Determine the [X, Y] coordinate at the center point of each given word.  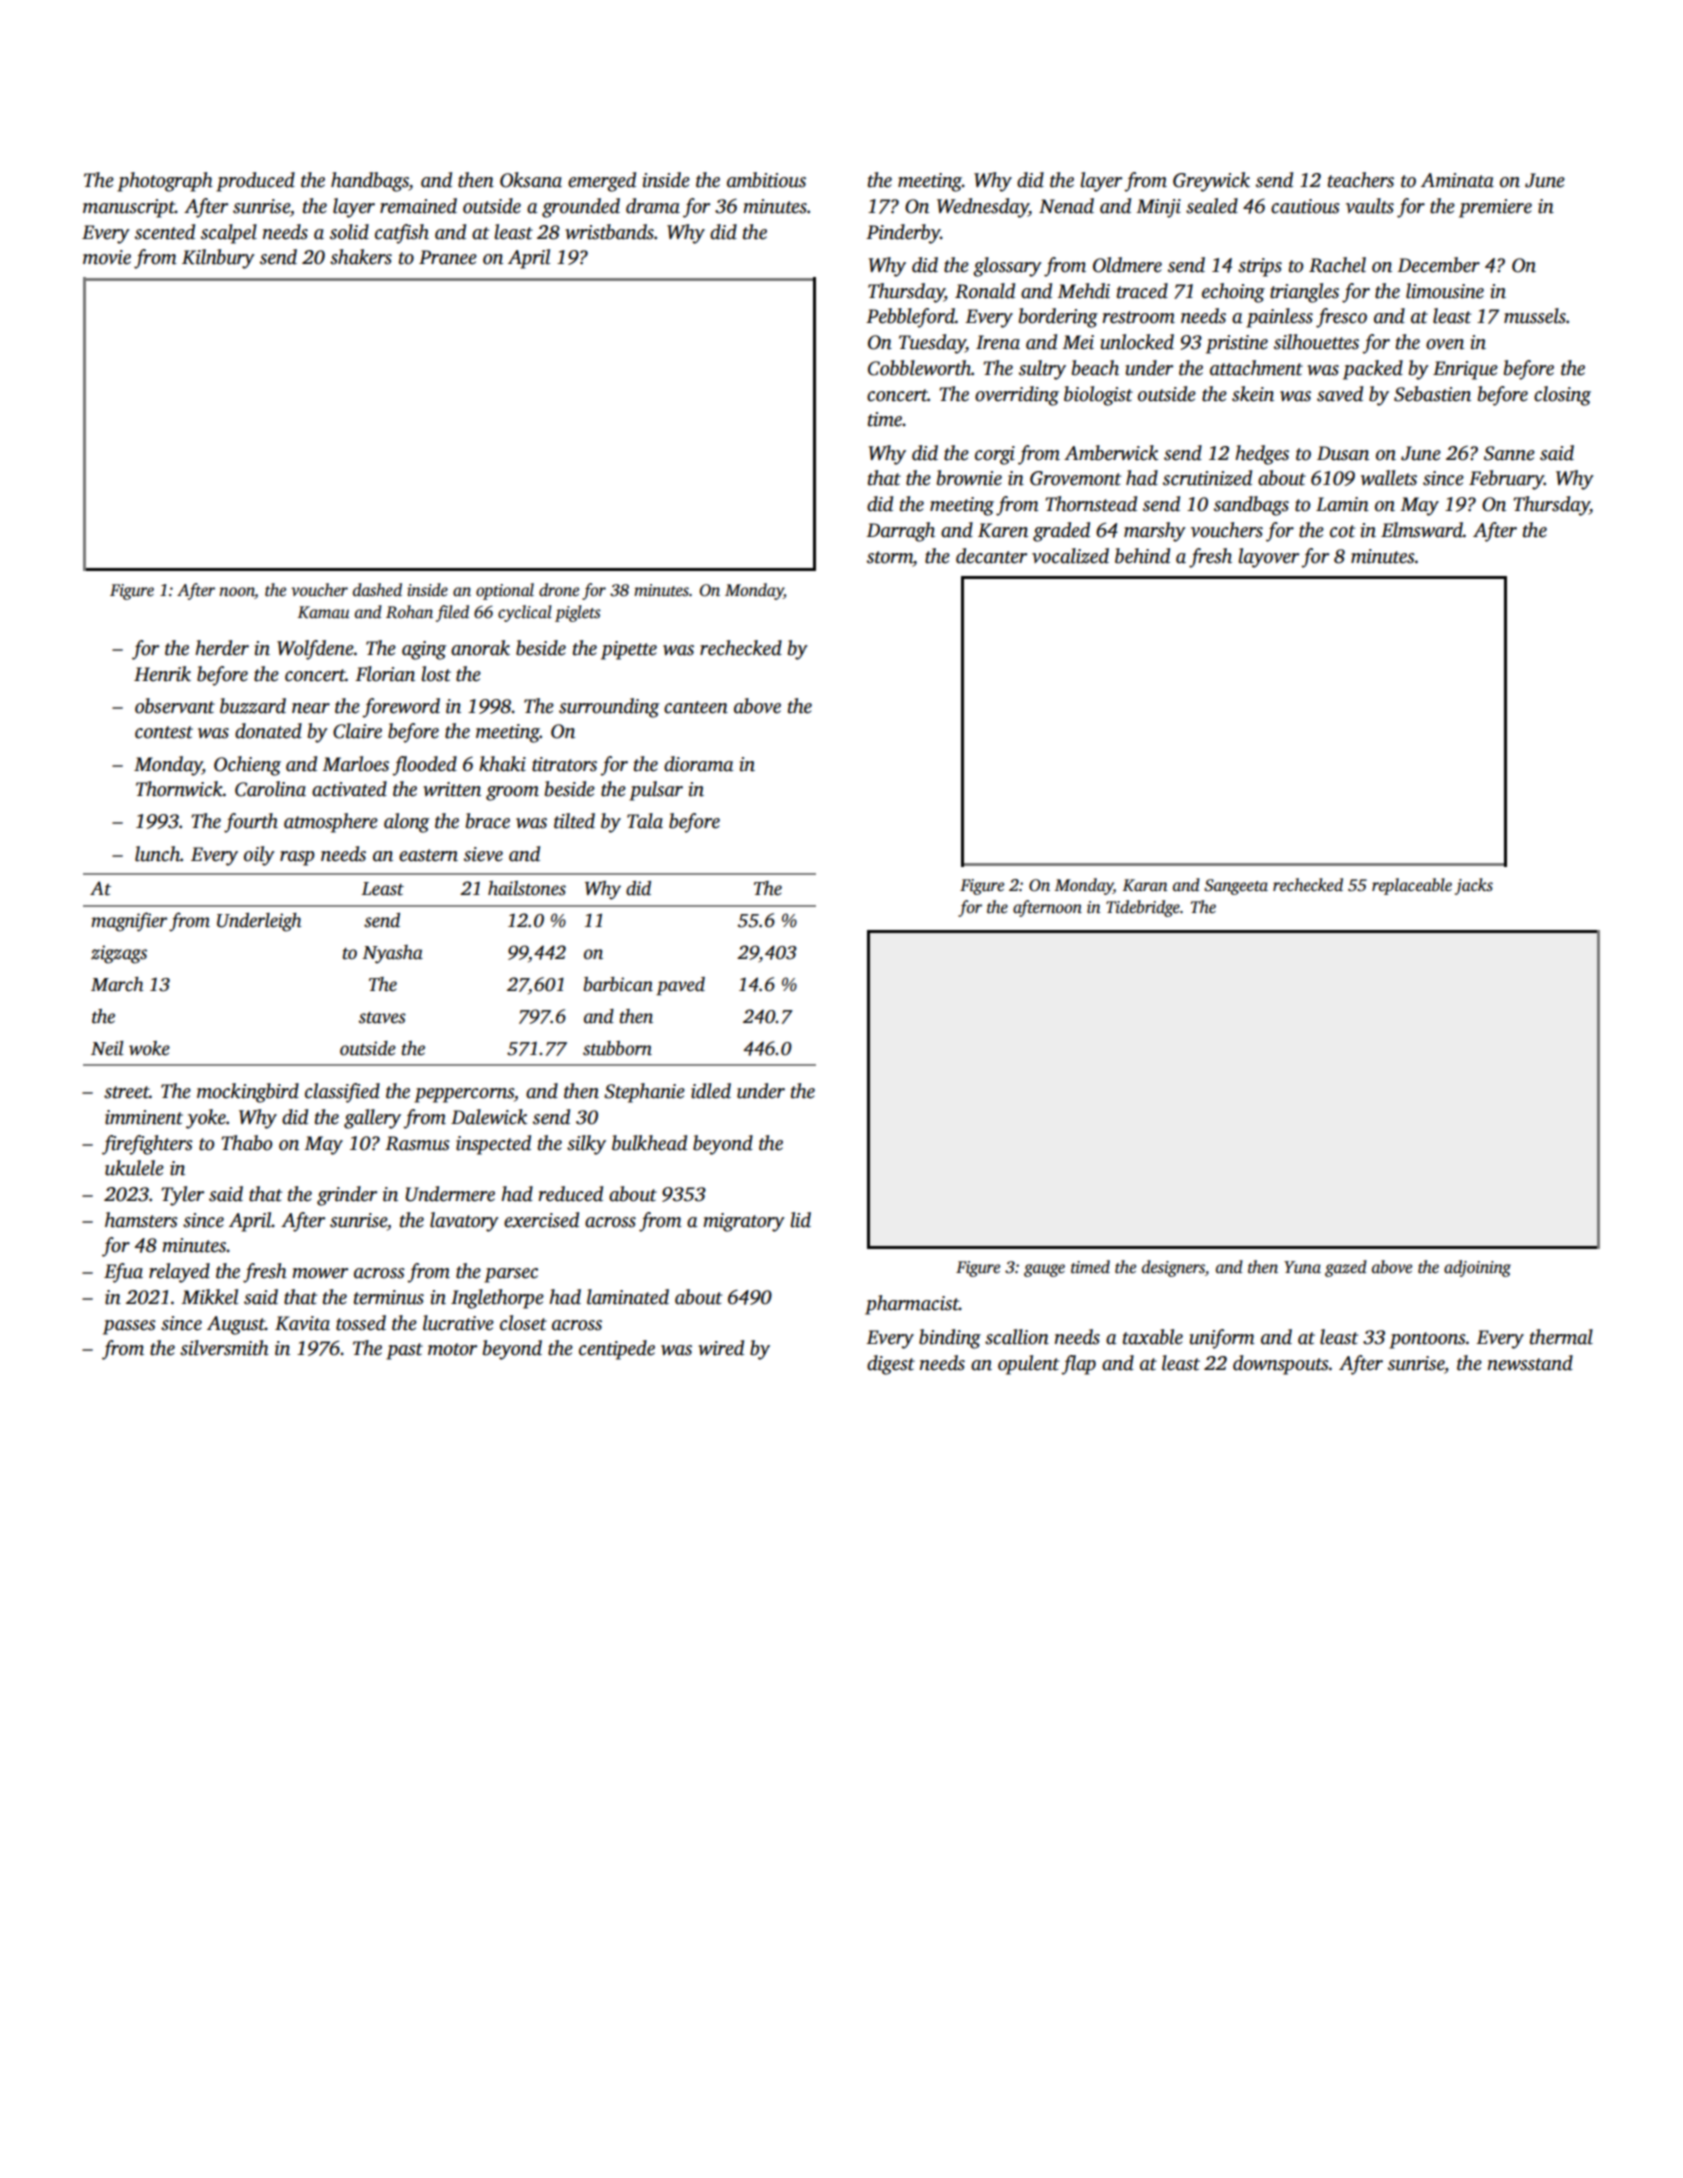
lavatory [464, 1222]
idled [711, 1091]
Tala [645, 821]
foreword [401, 708]
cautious [1305, 206]
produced [255, 182]
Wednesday [983, 208]
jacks [1474, 886]
